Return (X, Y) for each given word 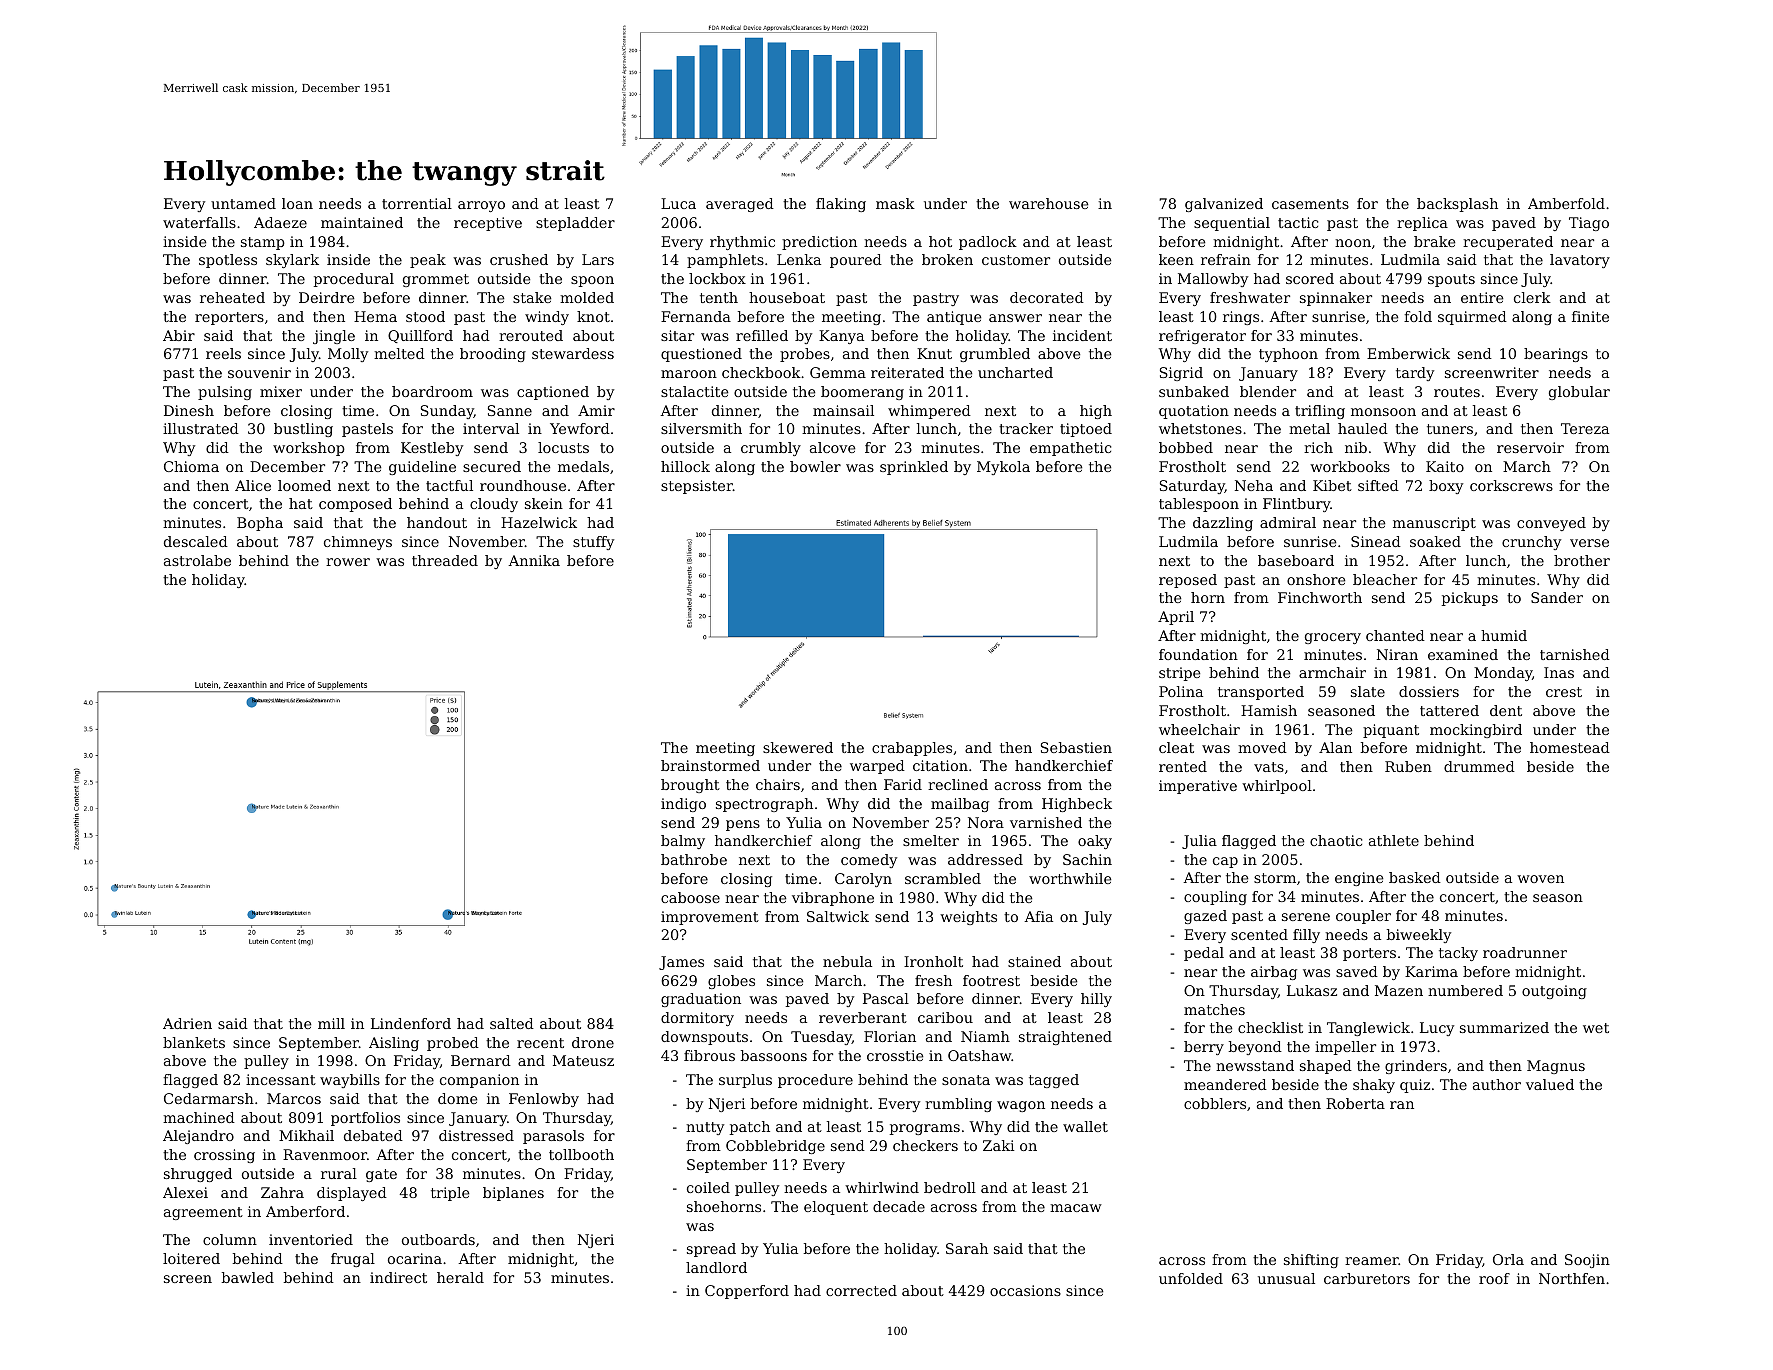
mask (895, 203)
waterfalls (199, 222)
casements (1310, 204)
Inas (1559, 672)
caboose (690, 897)
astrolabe (197, 560)
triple (450, 1194)
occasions (1025, 1290)
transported (1261, 693)
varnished (1046, 822)
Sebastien (1076, 747)
